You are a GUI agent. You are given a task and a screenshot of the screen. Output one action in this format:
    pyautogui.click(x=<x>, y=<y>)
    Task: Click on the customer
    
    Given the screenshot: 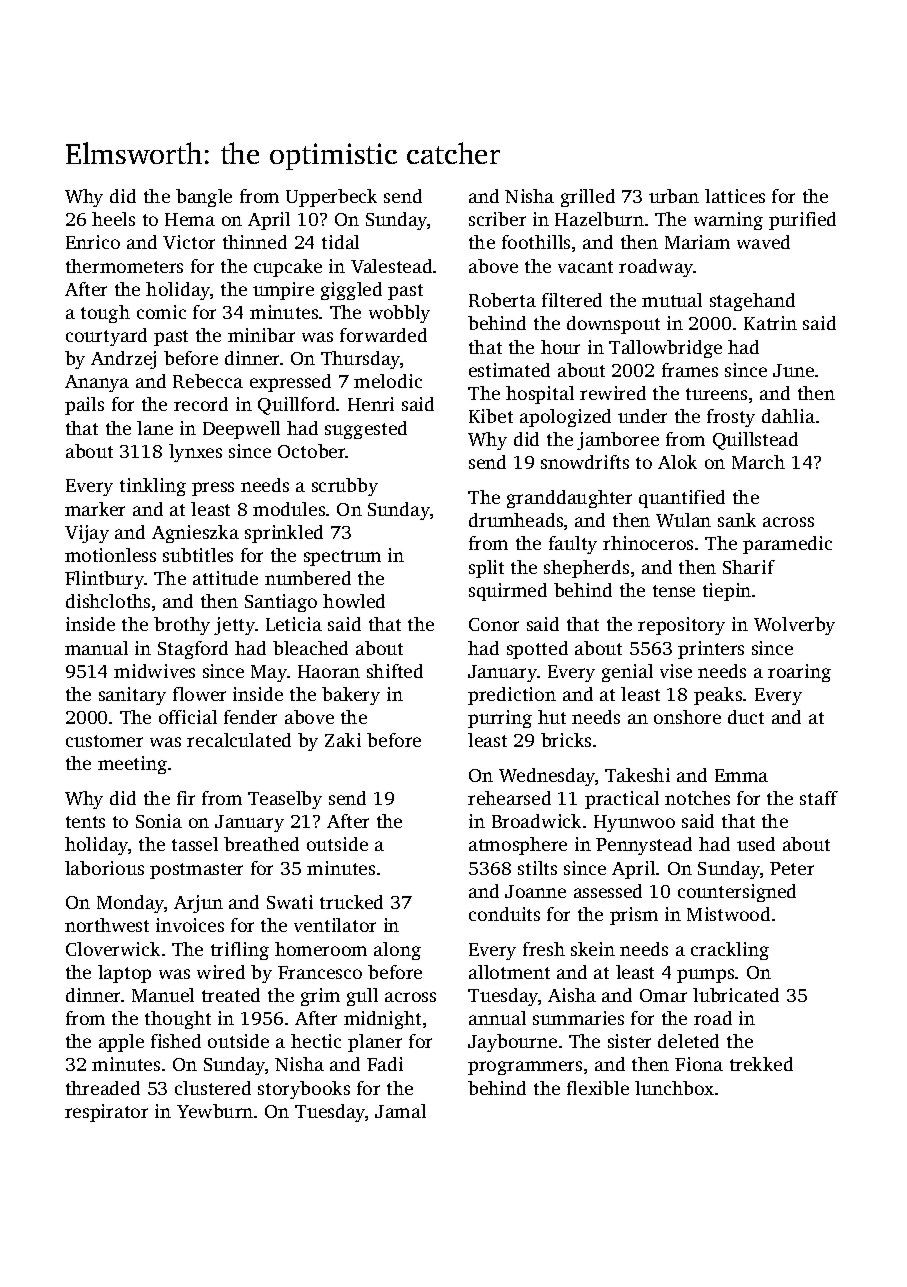 What is the action you would take?
    pyautogui.click(x=104, y=741)
